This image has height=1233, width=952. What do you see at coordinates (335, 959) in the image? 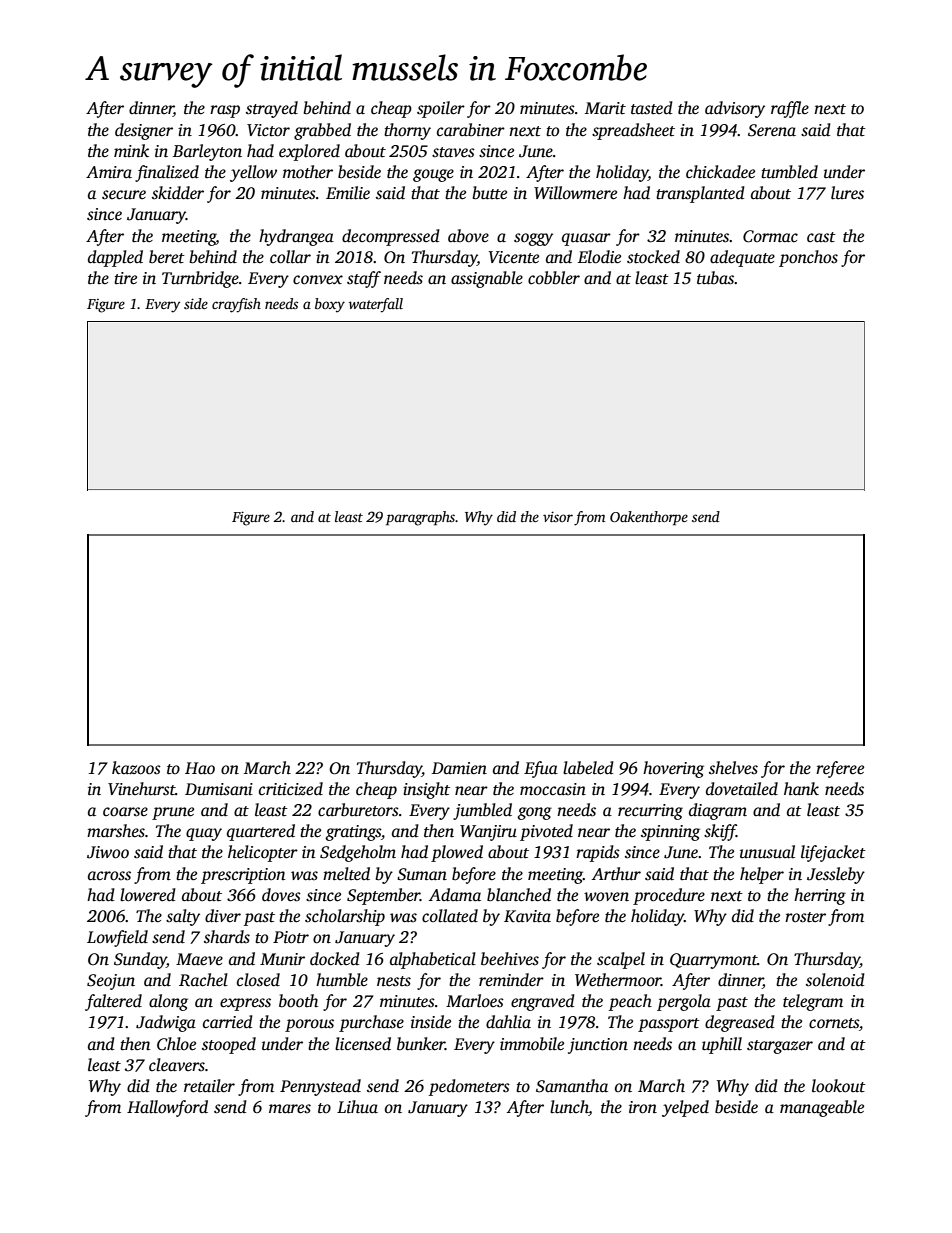
I see `docked` at bounding box center [335, 959].
